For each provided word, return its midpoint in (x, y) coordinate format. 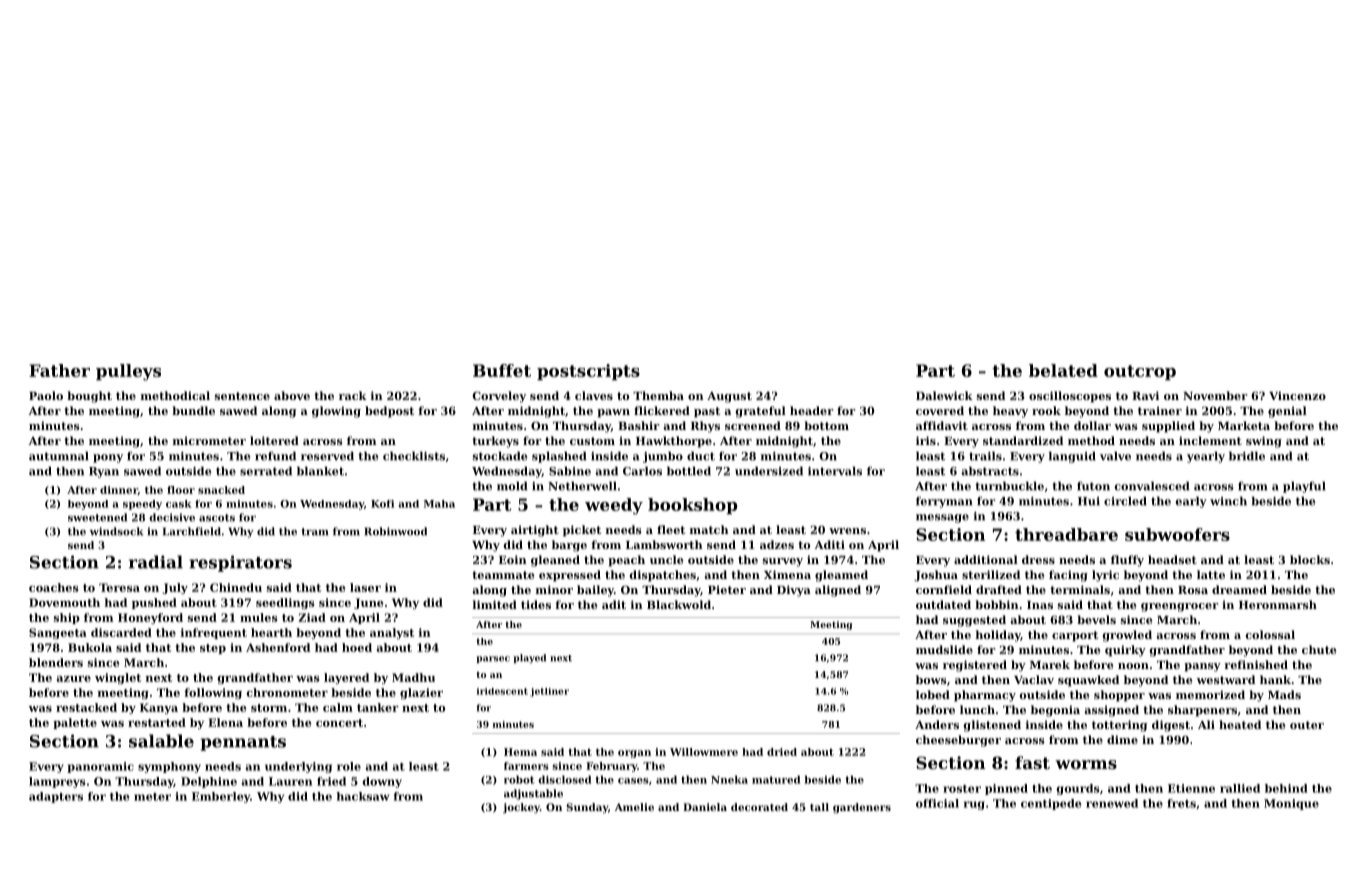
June (369, 603)
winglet (118, 678)
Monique (1291, 804)
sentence (242, 396)
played (529, 659)
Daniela (705, 807)
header (811, 410)
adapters (56, 797)
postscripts (588, 372)
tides (536, 604)
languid (1072, 457)
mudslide (944, 649)
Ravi (1145, 395)
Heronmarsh (1278, 604)
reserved (327, 456)
